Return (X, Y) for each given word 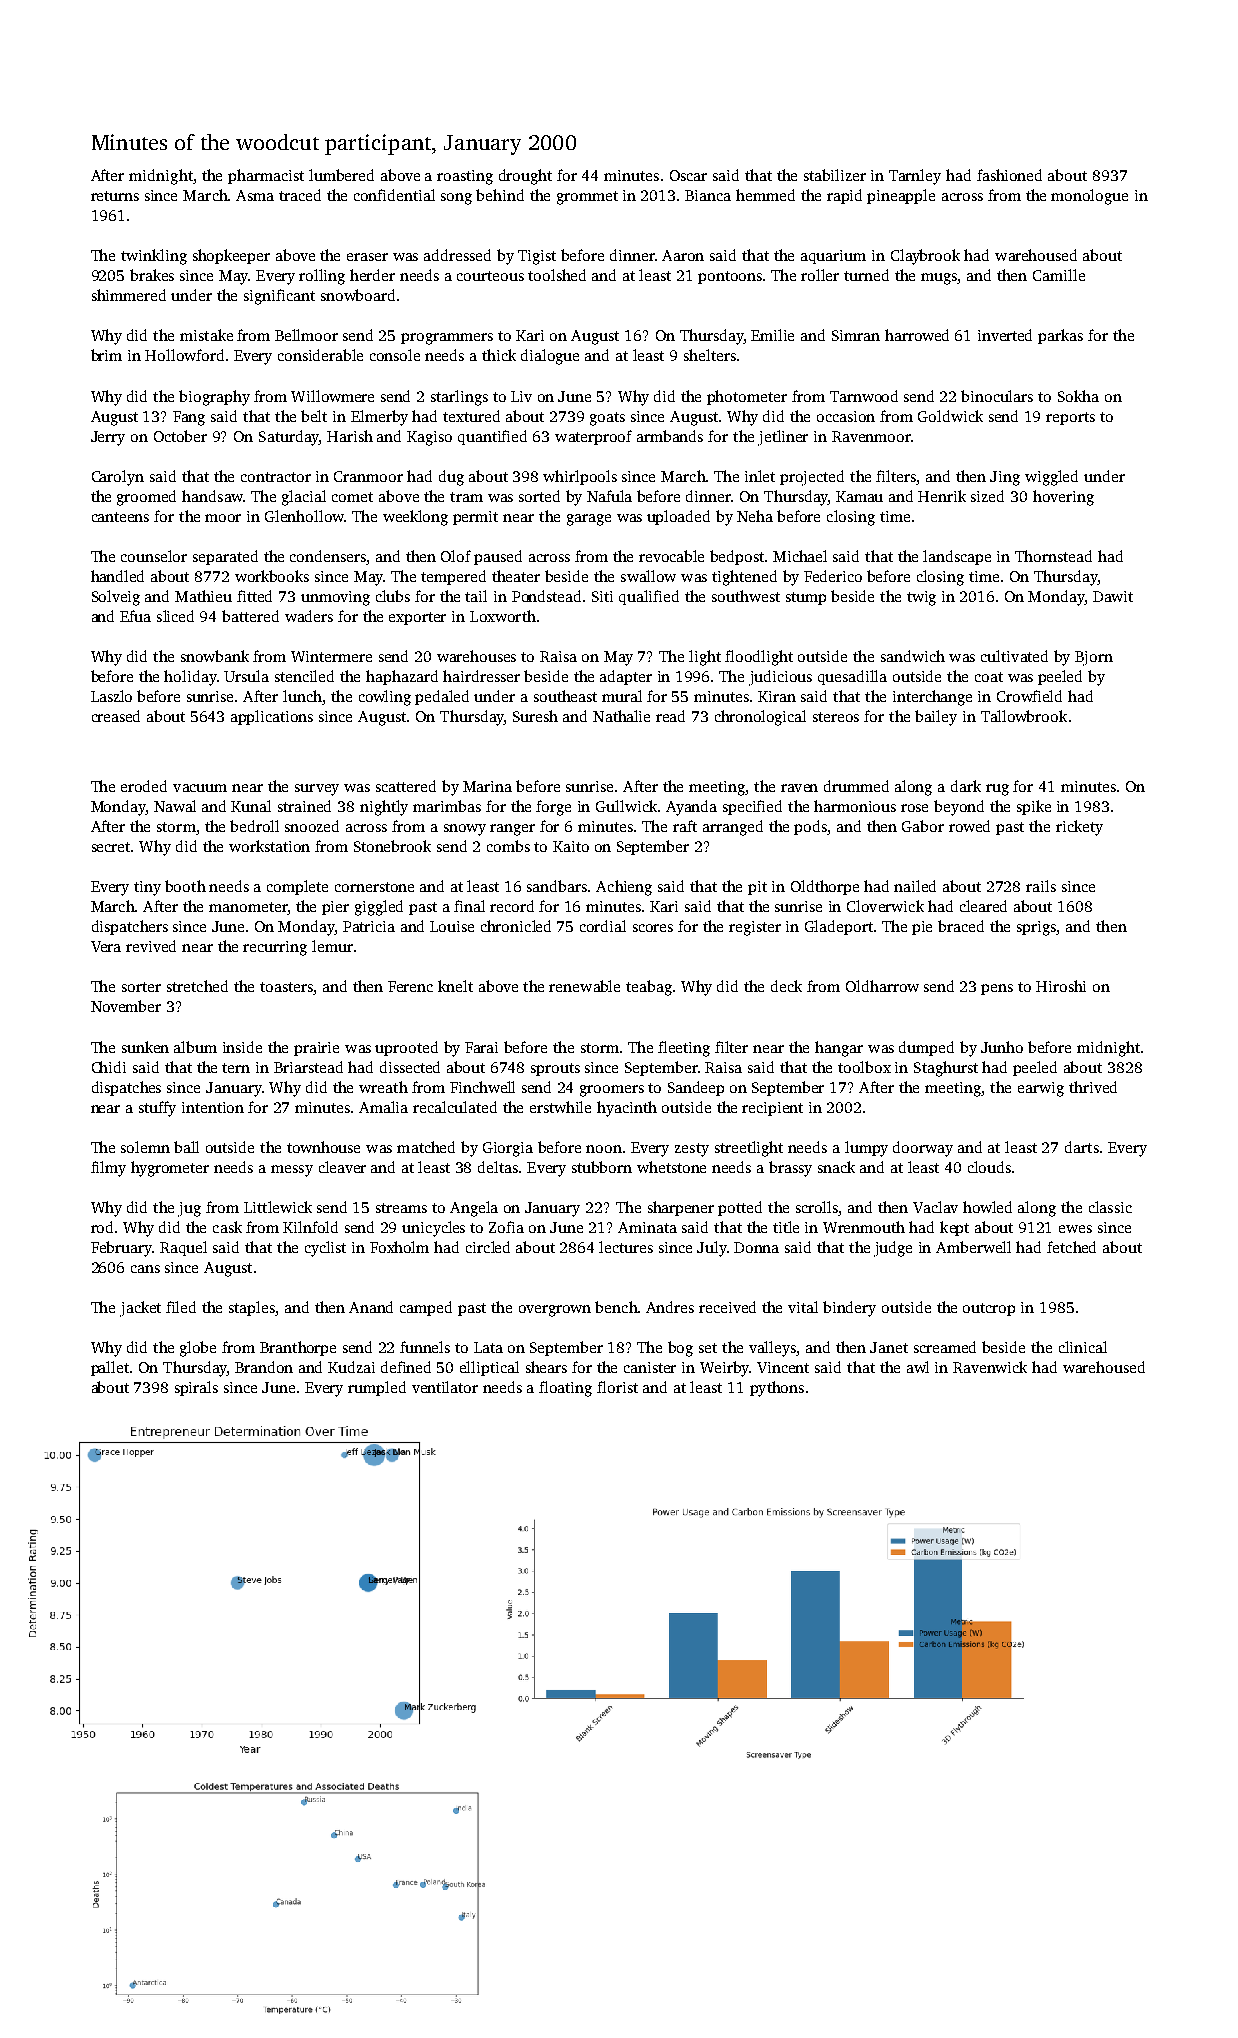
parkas (1060, 336)
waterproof (593, 437)
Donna (756, 1247)
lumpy (866, 1149)
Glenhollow (304, 516)
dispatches (126, 1088)
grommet (587, 198)
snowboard (358, 295)
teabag (649, 988)
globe (198, 1349)
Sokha (1078, 396)
